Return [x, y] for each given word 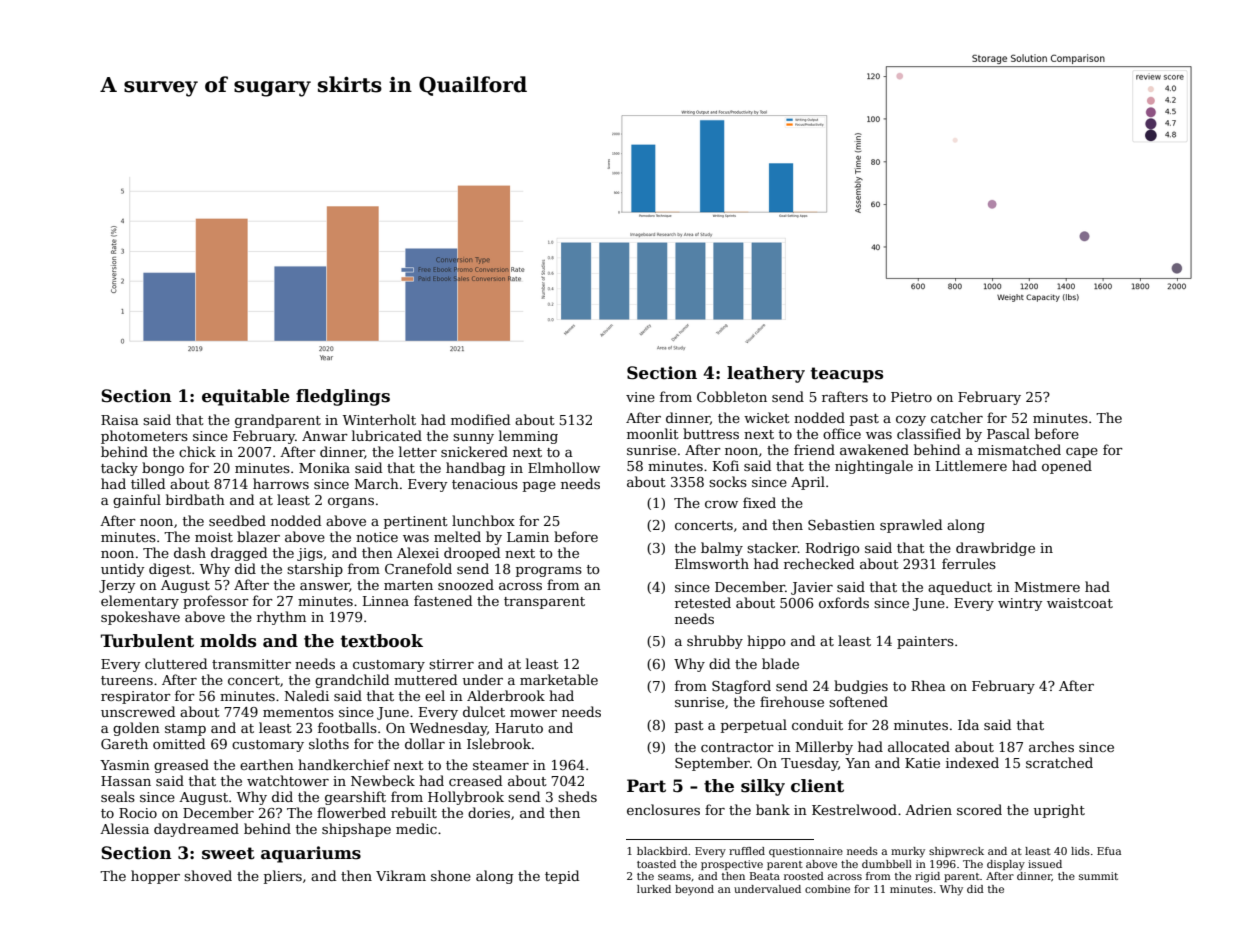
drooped [472, 554]
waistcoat [1080, 603]
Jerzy [117, 586]
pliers [283, 877]
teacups [847, 375]
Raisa [120, 420]
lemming [528, 437]
